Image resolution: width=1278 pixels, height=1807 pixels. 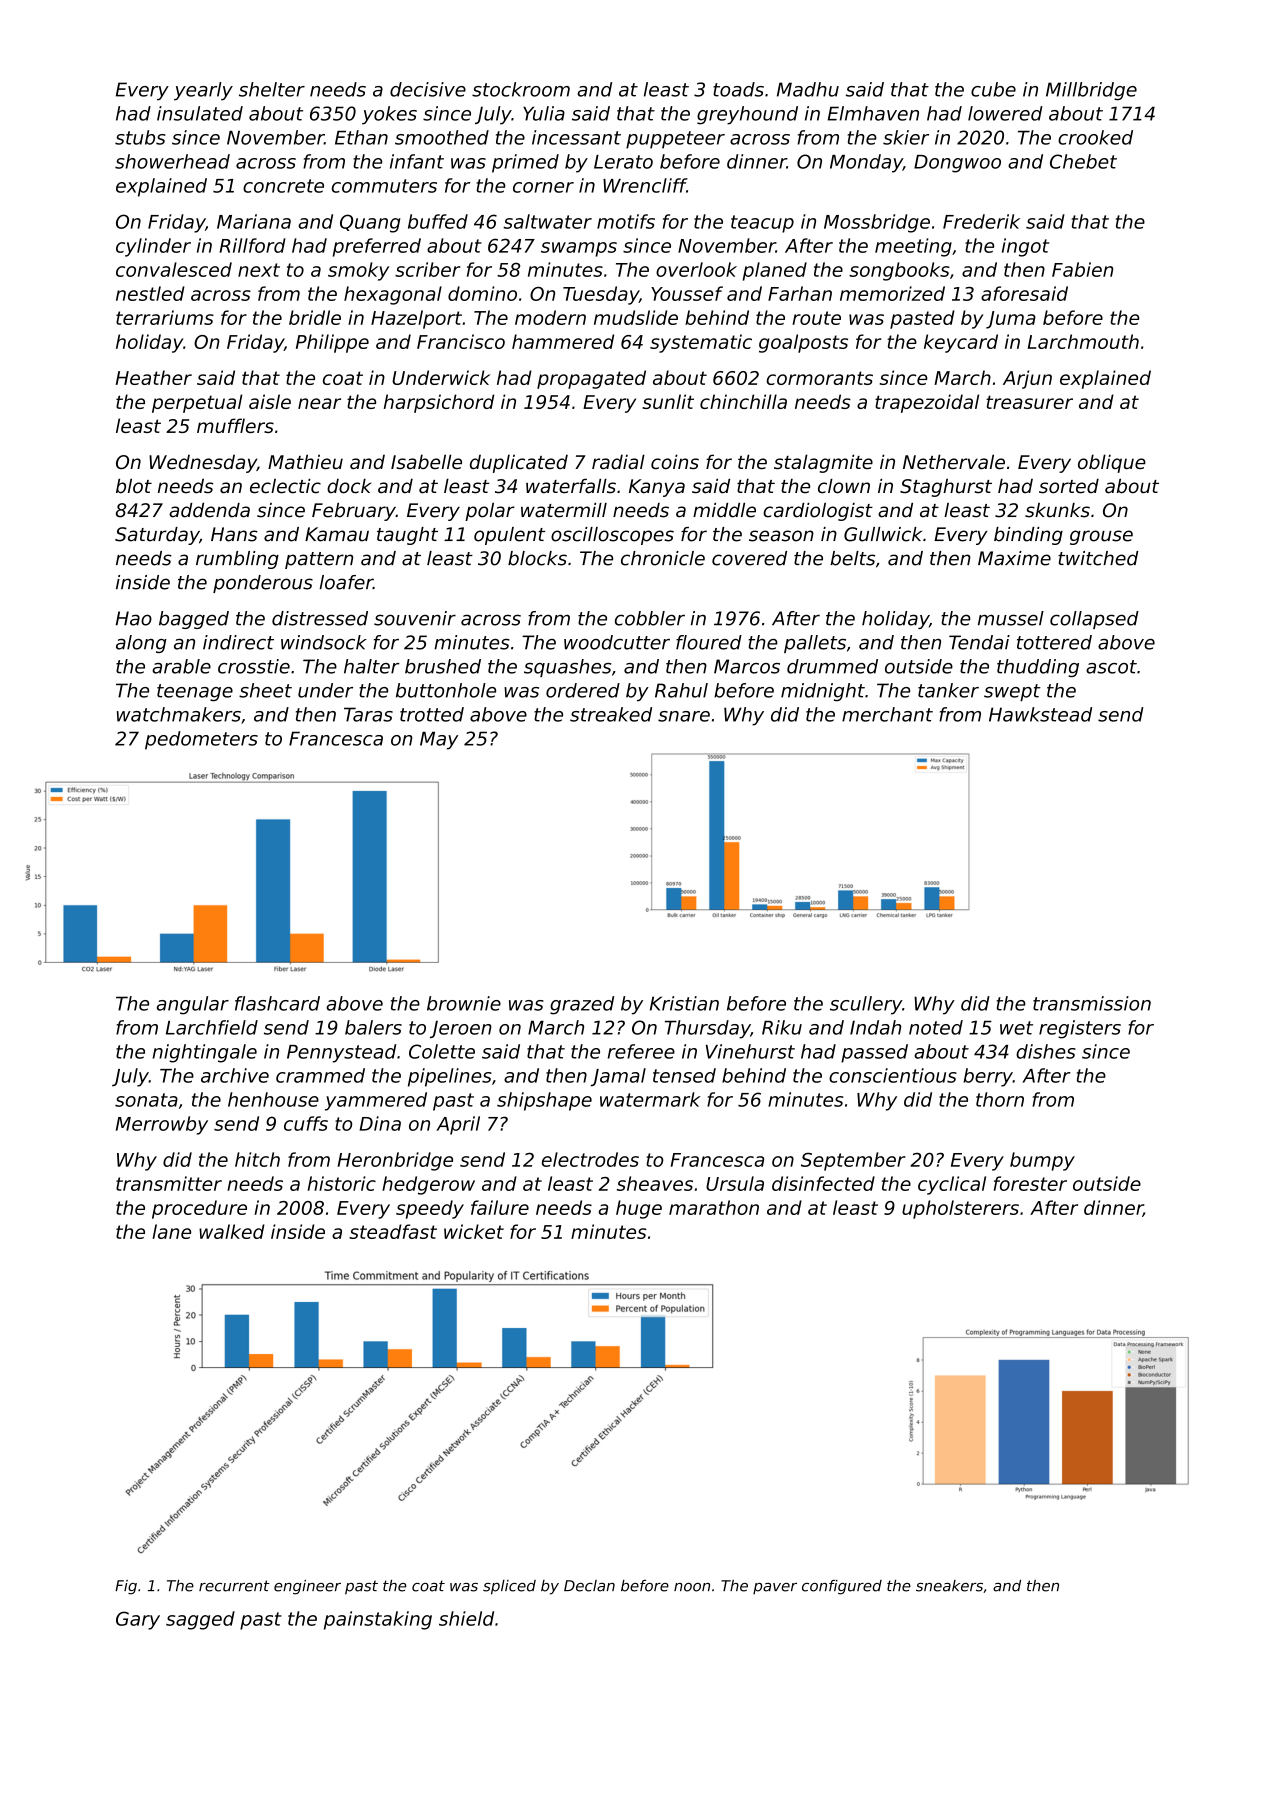 I want to click on yearly, so click(x=203, y=91).
